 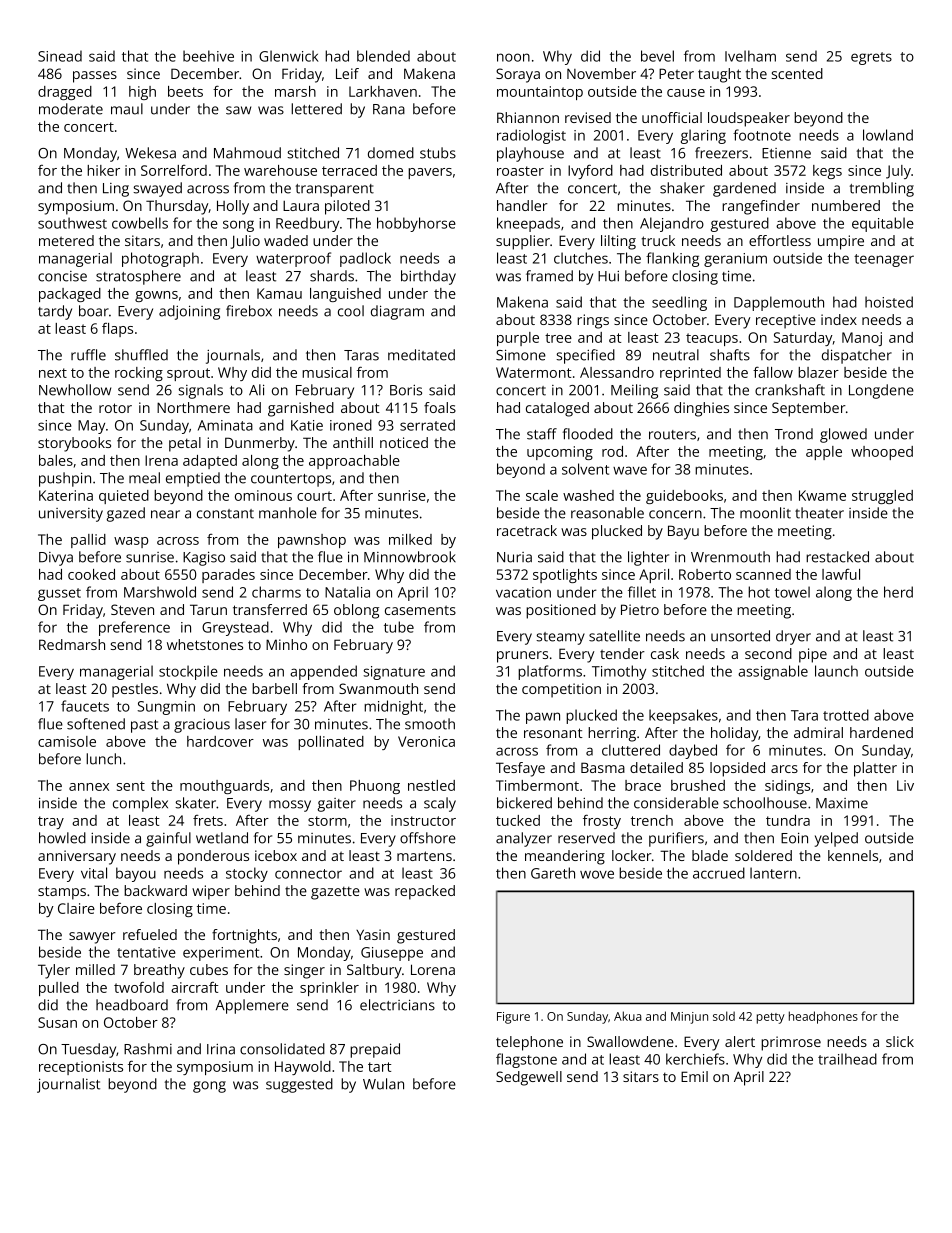 What do you see at coordinates (518, 75) in the screenshot?
I see `Soraya` at bounding box center [518, 75].
